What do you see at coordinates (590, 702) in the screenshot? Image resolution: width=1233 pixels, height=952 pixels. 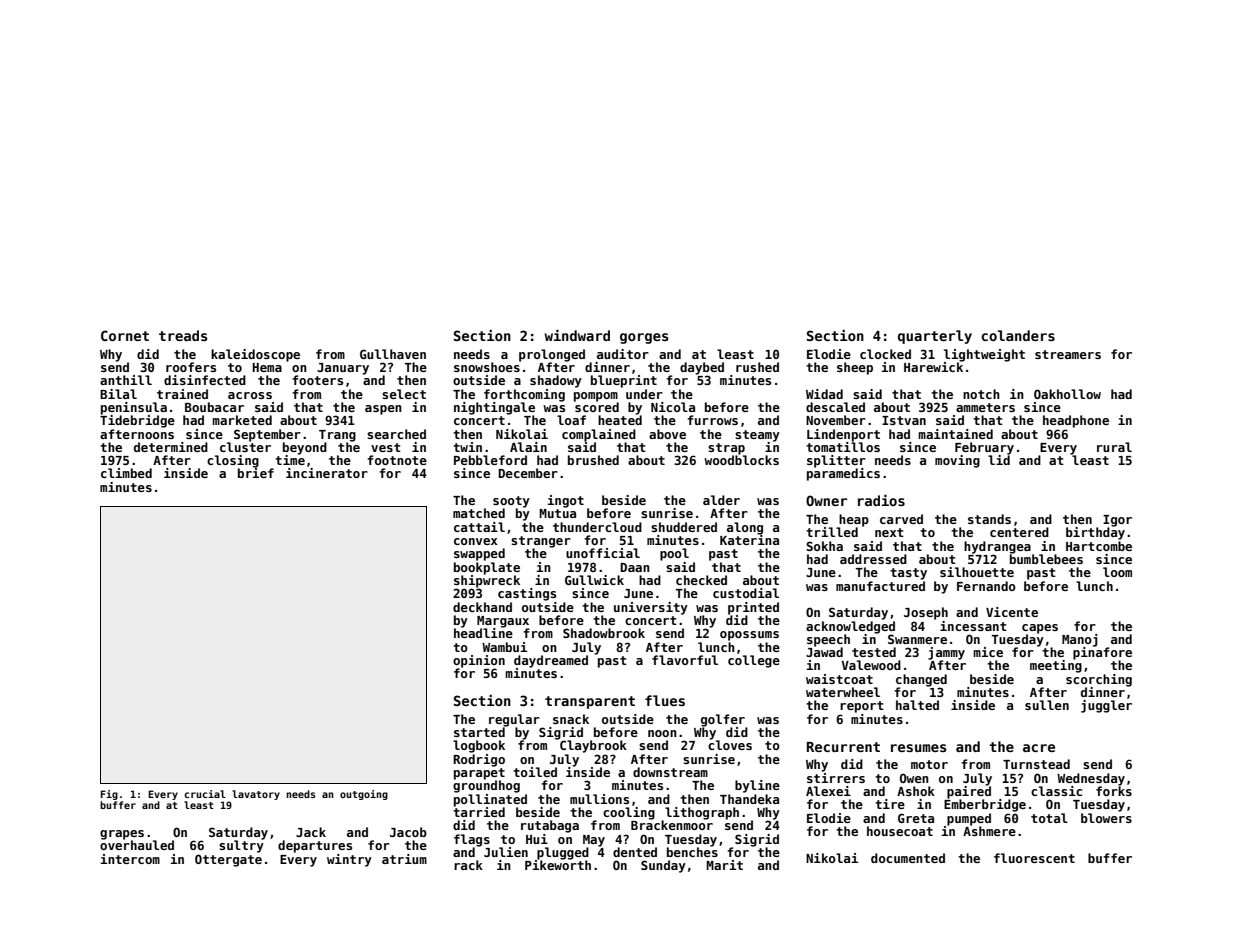 I see `transparent` at bounding box center [590, 702].
